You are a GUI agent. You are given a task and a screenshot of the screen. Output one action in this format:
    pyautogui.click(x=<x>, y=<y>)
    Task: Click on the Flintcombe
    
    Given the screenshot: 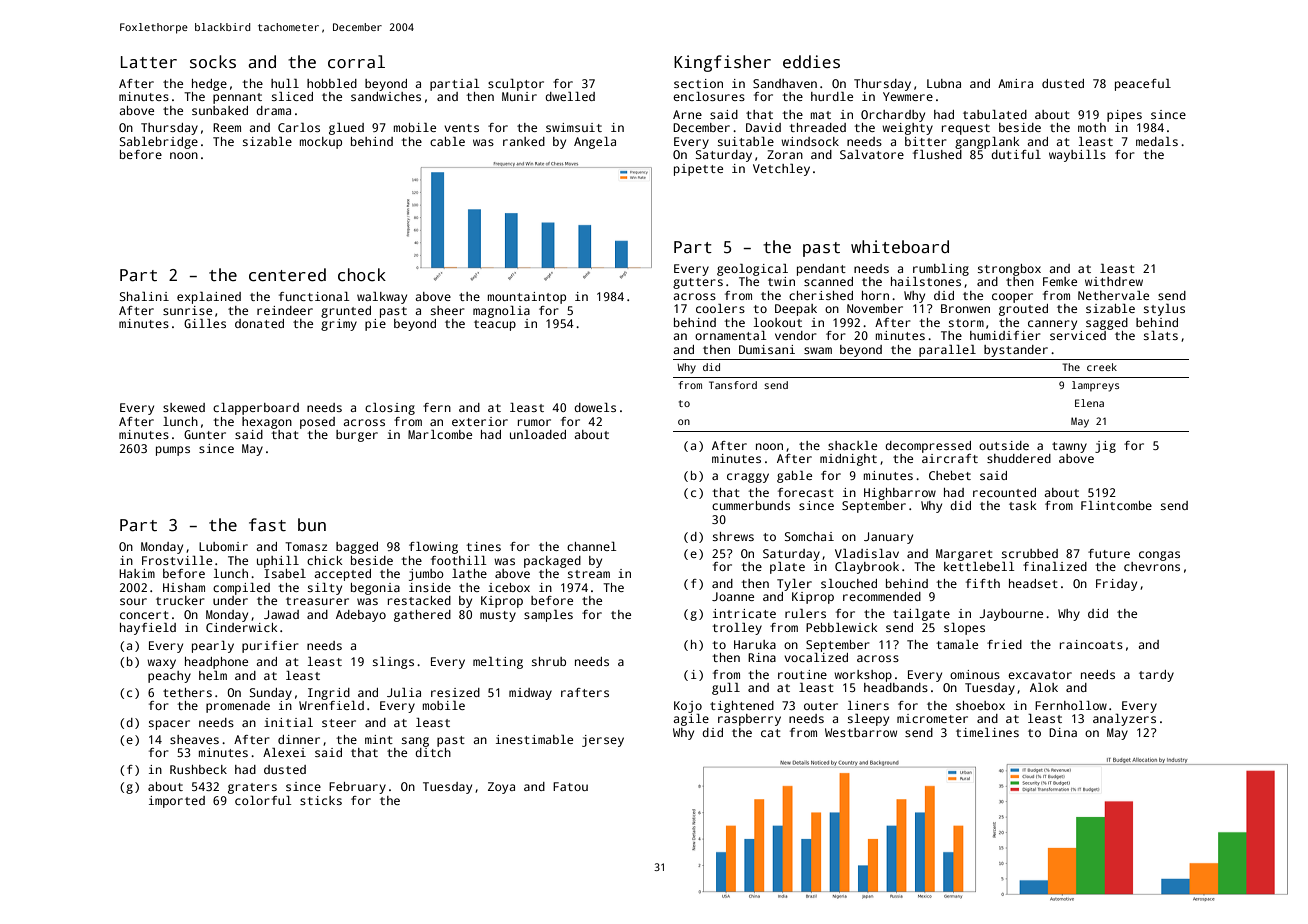 What is the action you would take?
    pyautogui.click(x=1116, y=505)
